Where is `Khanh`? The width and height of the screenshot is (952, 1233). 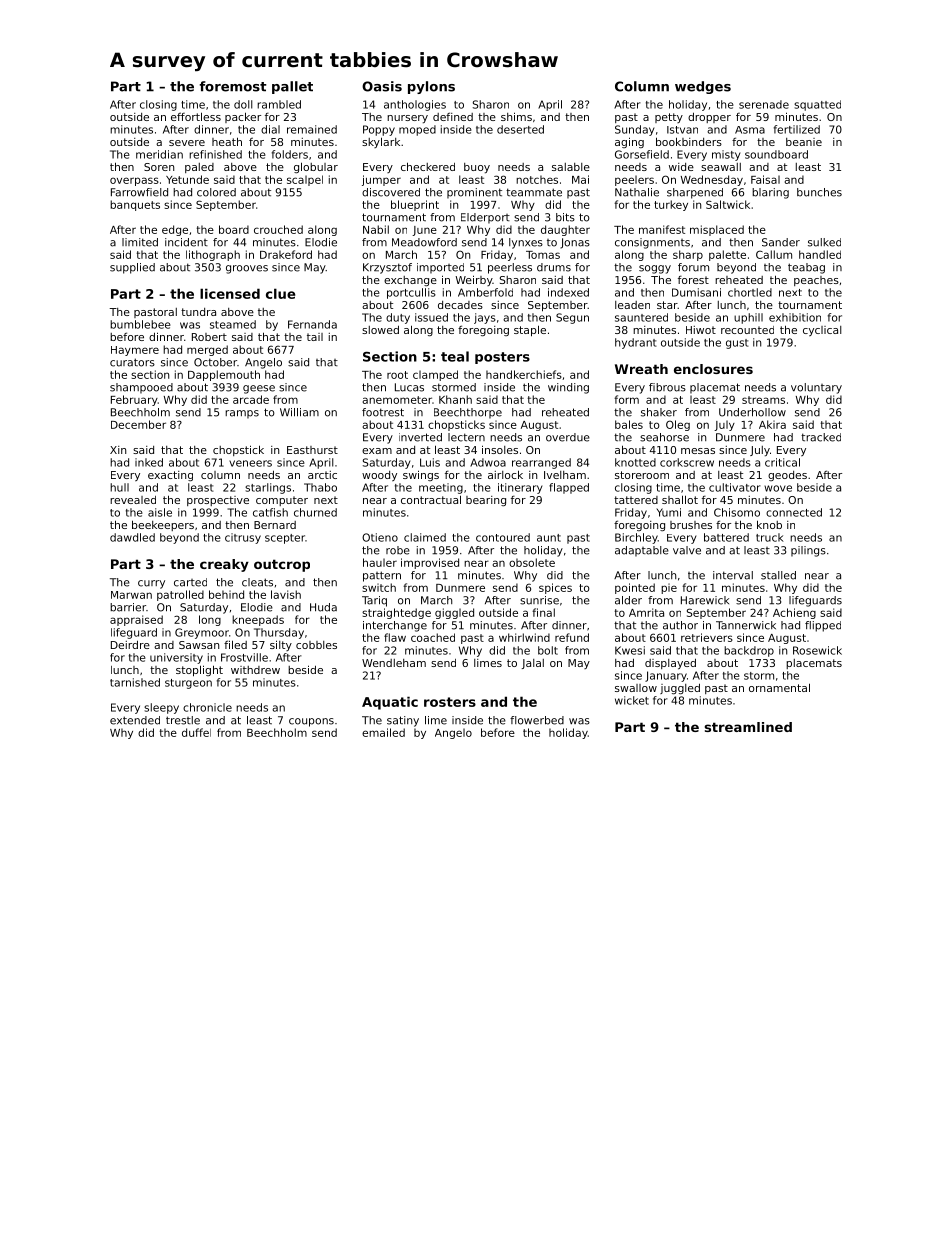 Khanh is located at coordinates (455, 399).
